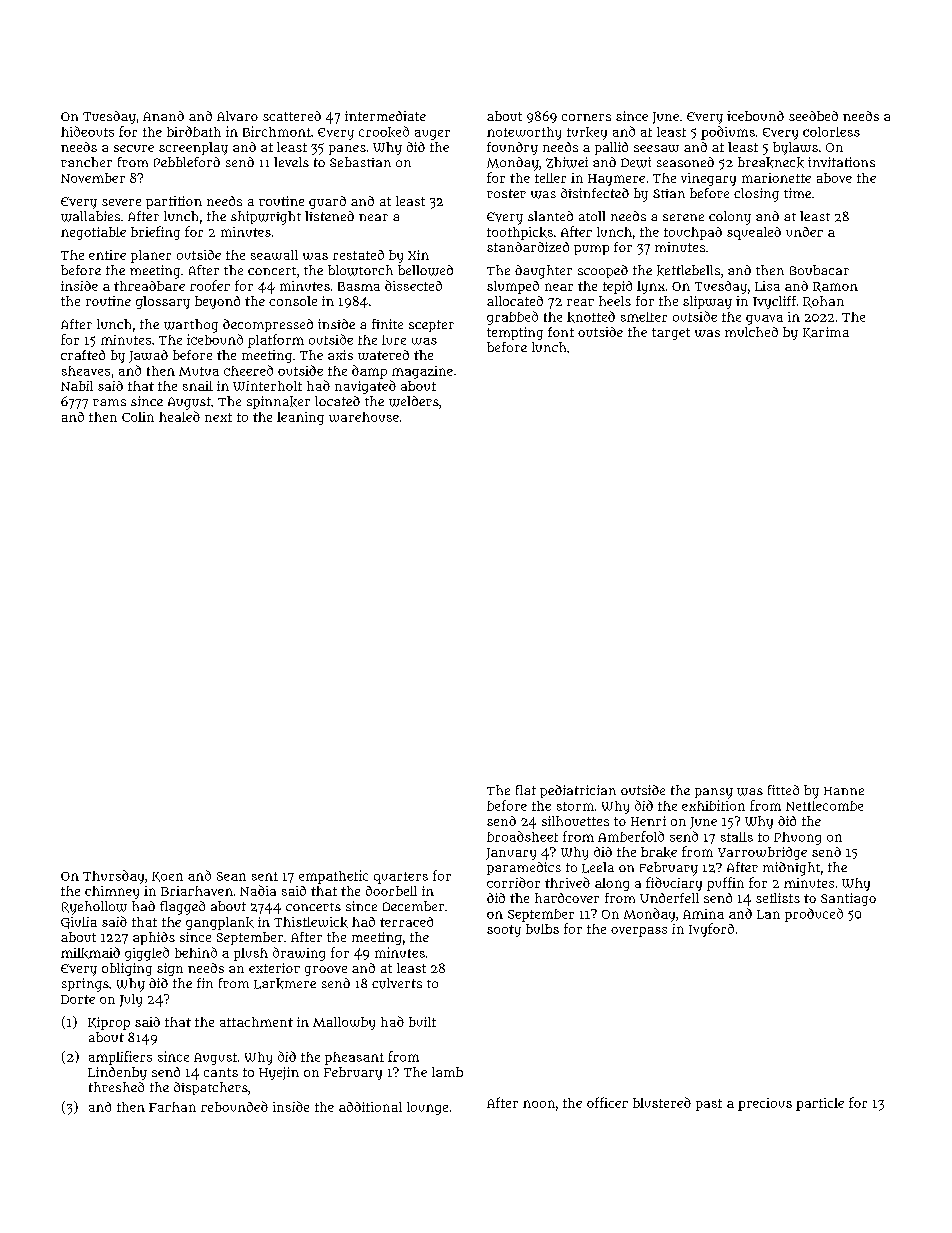 Image resolution: width=952 pixels, height=1233 pixels. What do you see at coordinates (131, 1000) in the document?
I see `July` at bounding box center [131, 1000].
